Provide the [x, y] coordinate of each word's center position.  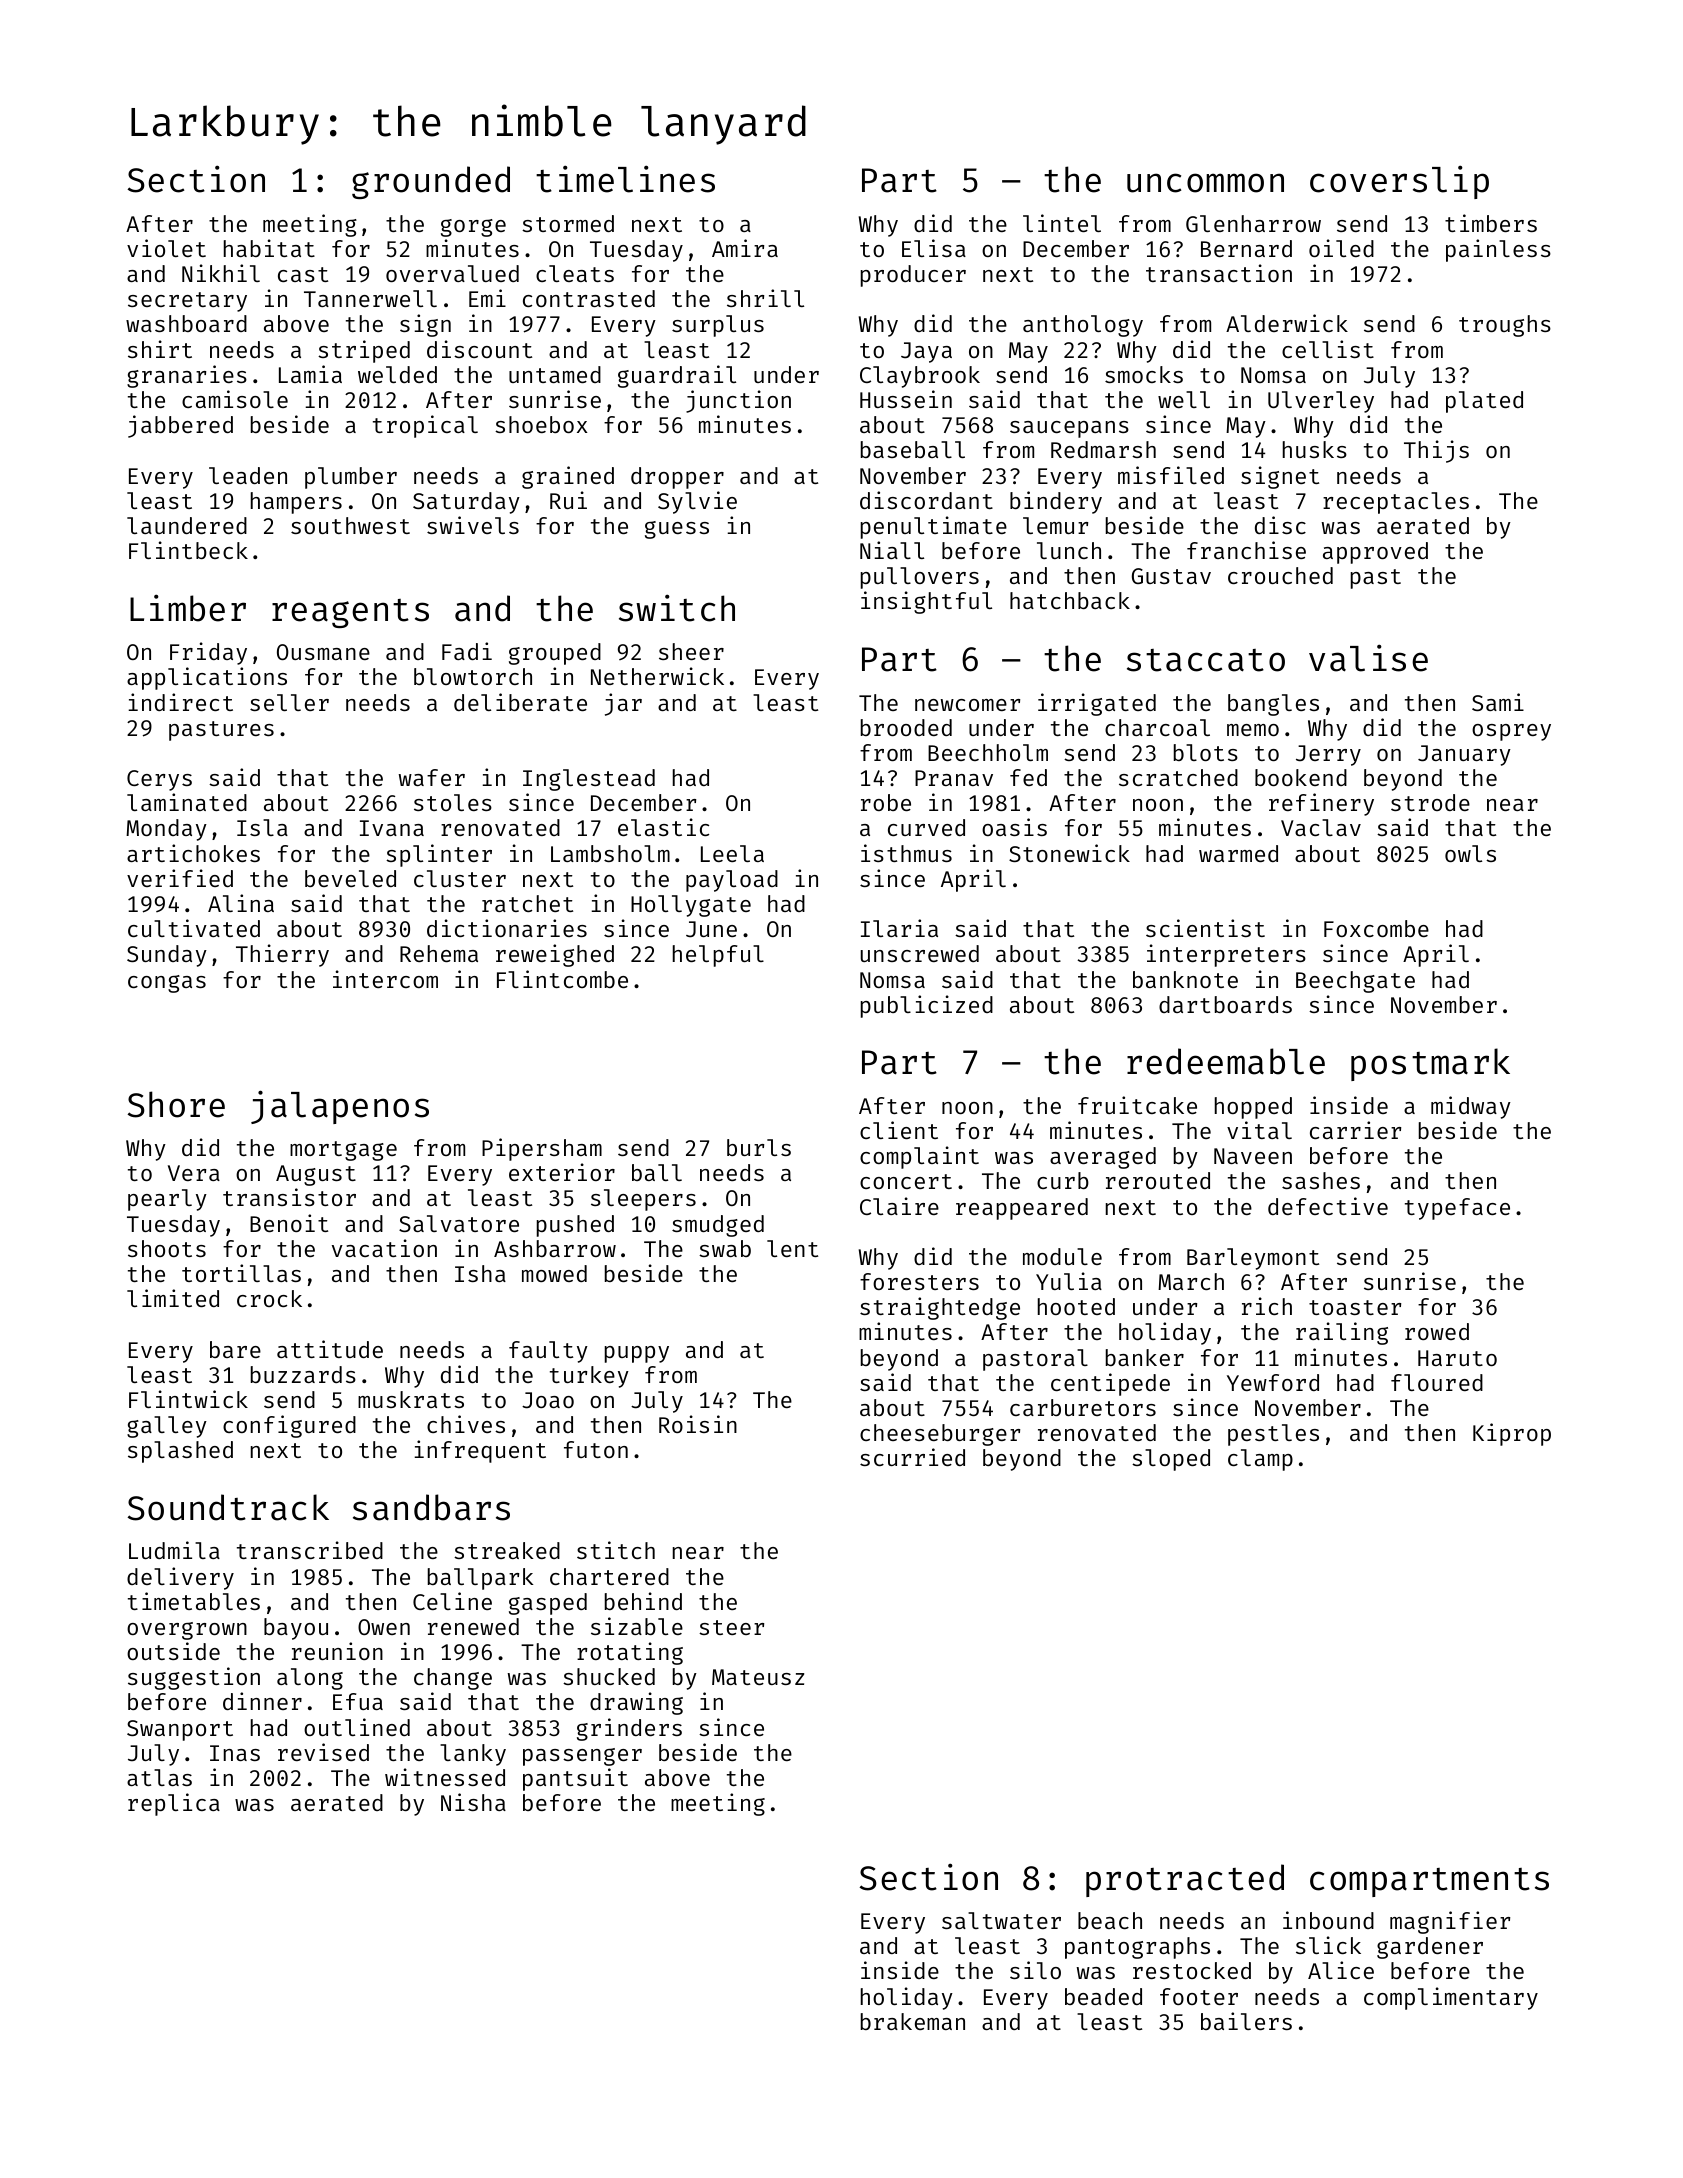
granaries [187, 376]
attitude [330, 1349]
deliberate [520, 702]
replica [174, 1804]
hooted [1076, 1306]
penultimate [934, 527]
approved [1375, 553]
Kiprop [1512, 1434]
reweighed [555, 955]
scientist [1205, 928]
